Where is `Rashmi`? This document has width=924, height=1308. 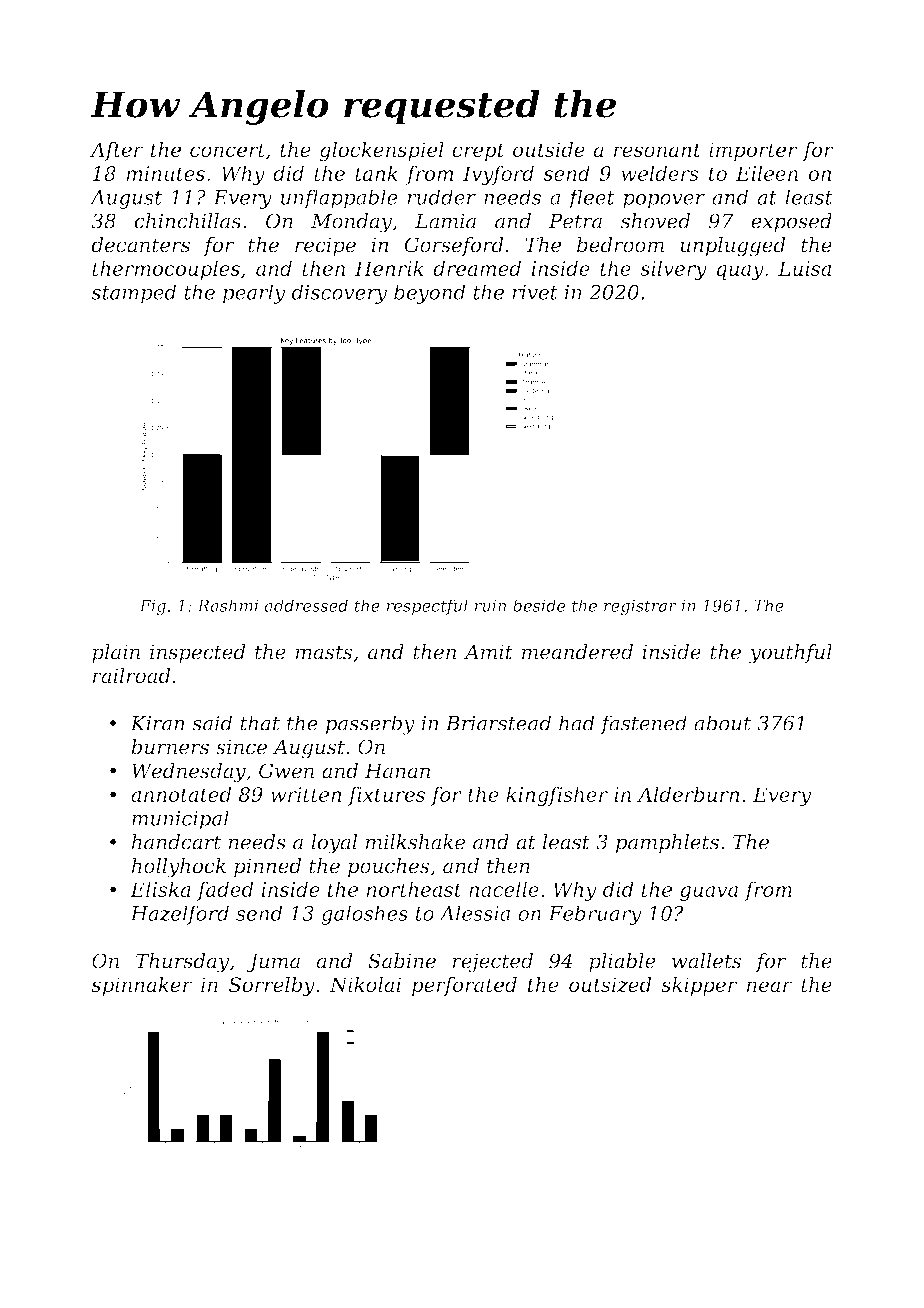
Rashmi is located at coordinates (227, 605).
